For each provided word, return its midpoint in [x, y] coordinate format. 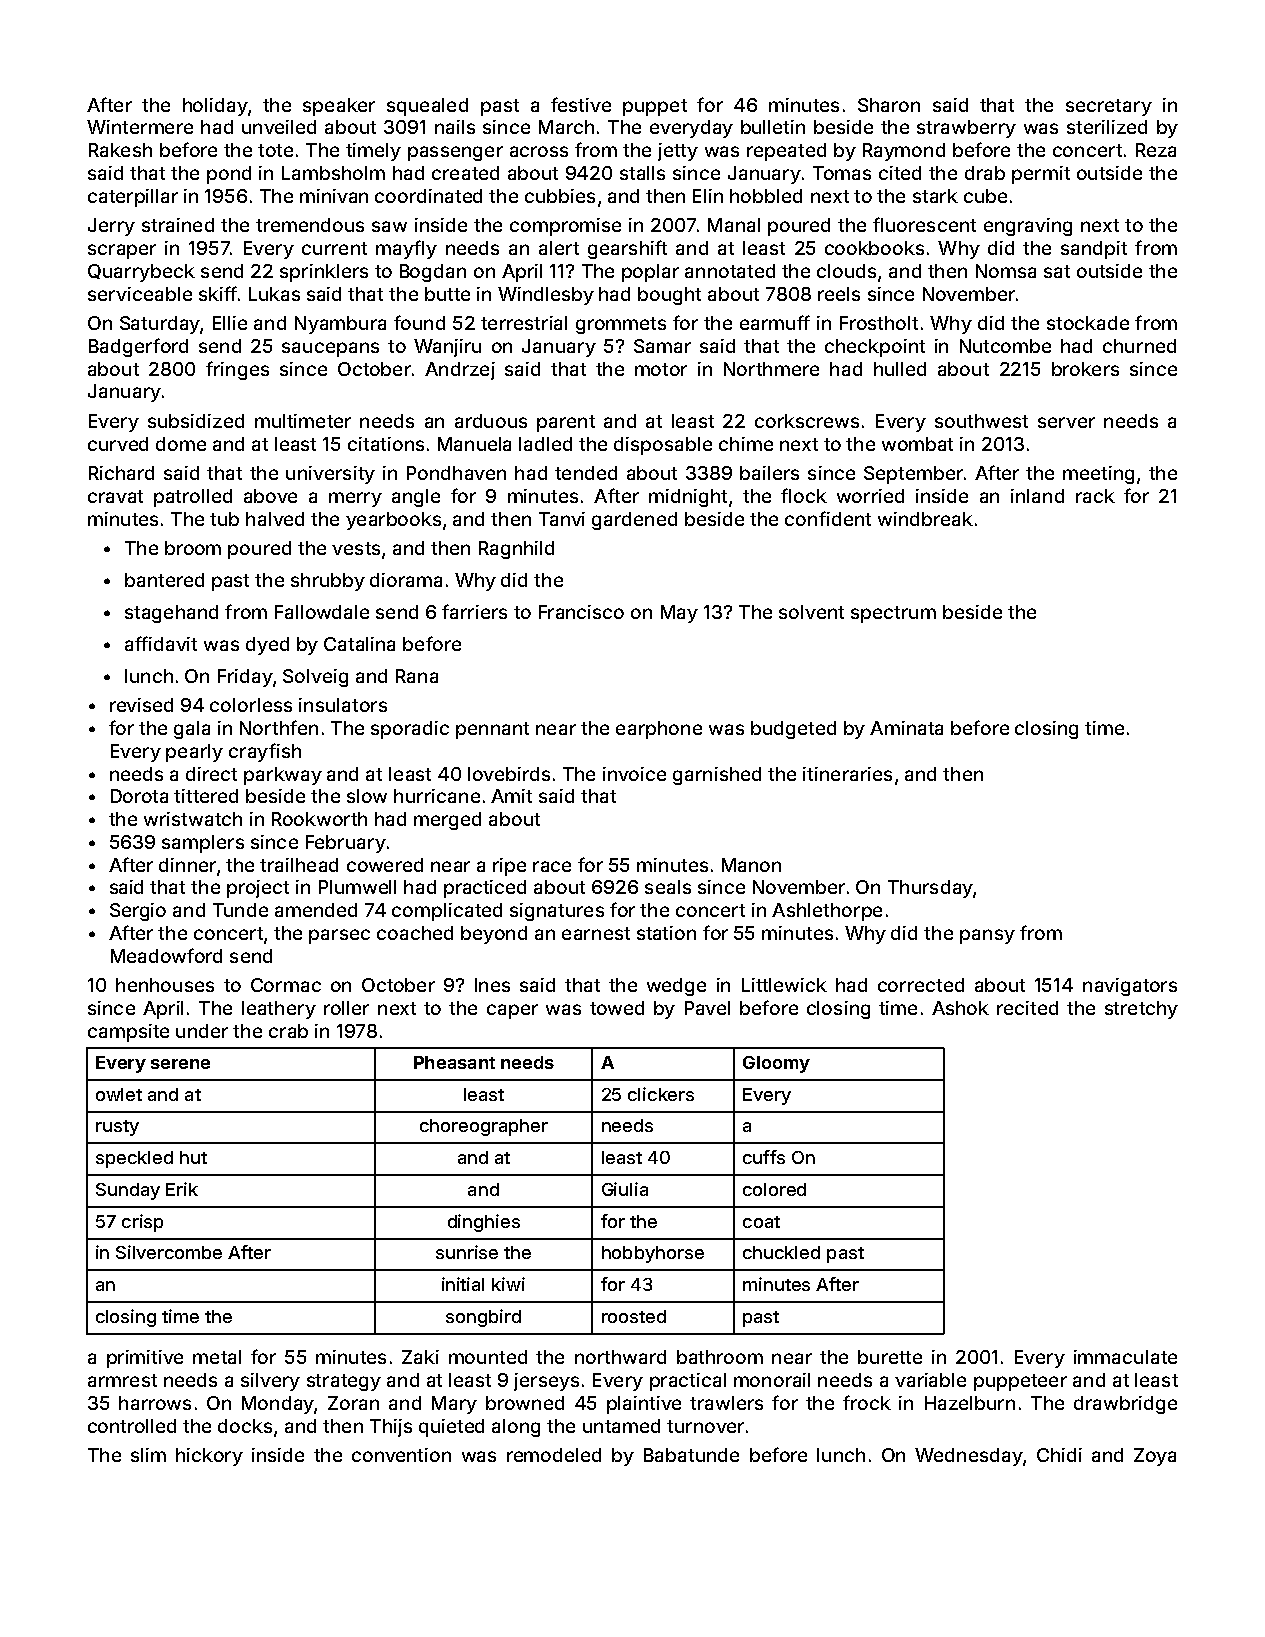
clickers [661, 1094]
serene [180, 1064]
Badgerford [138, 347]
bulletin [773, 127]
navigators [1130, 987]
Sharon [889, 105]
